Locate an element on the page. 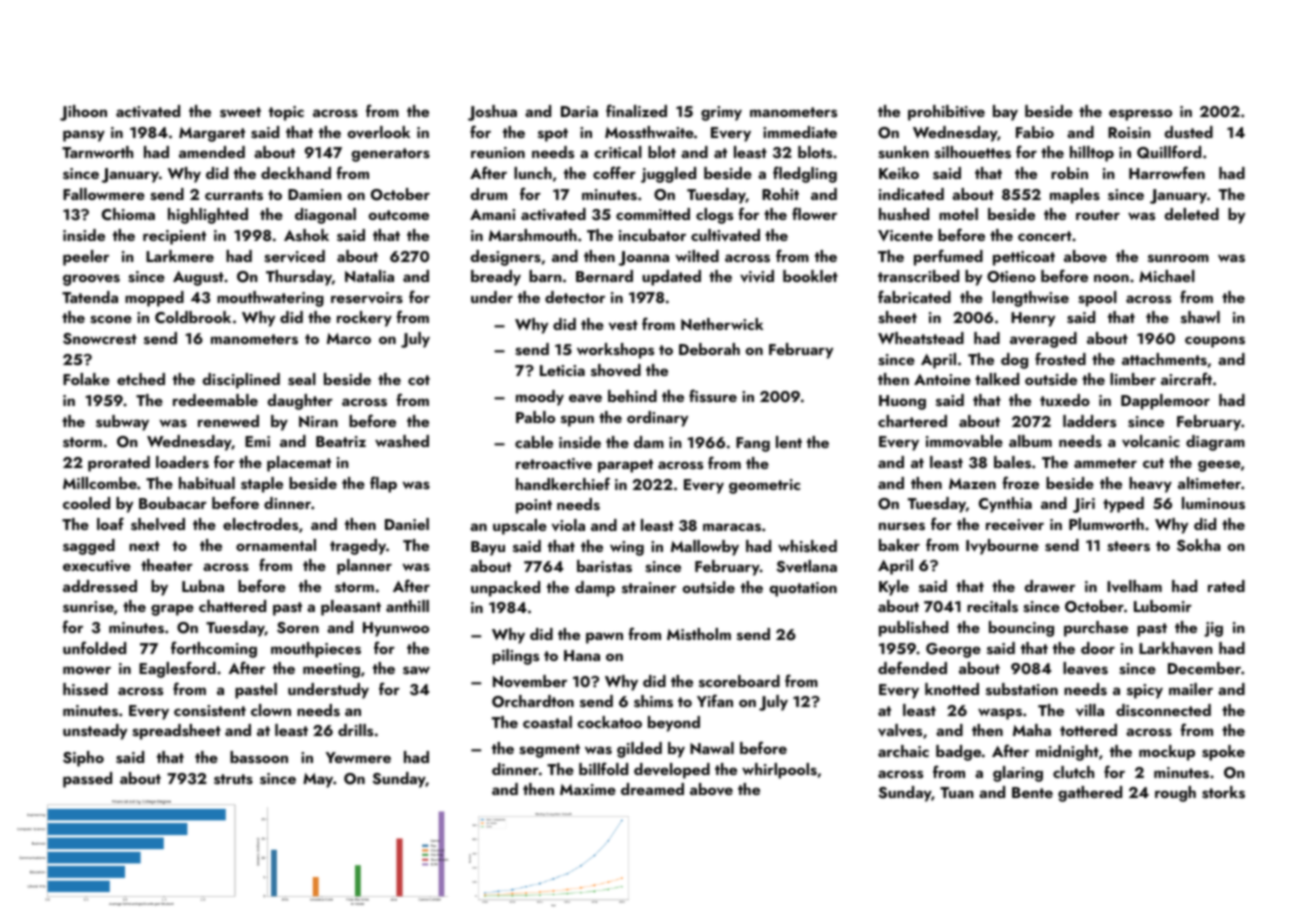 Image resolution: width=1308 pixels, height=924 pixels. Joanna is located at coordinates (643, 258).
